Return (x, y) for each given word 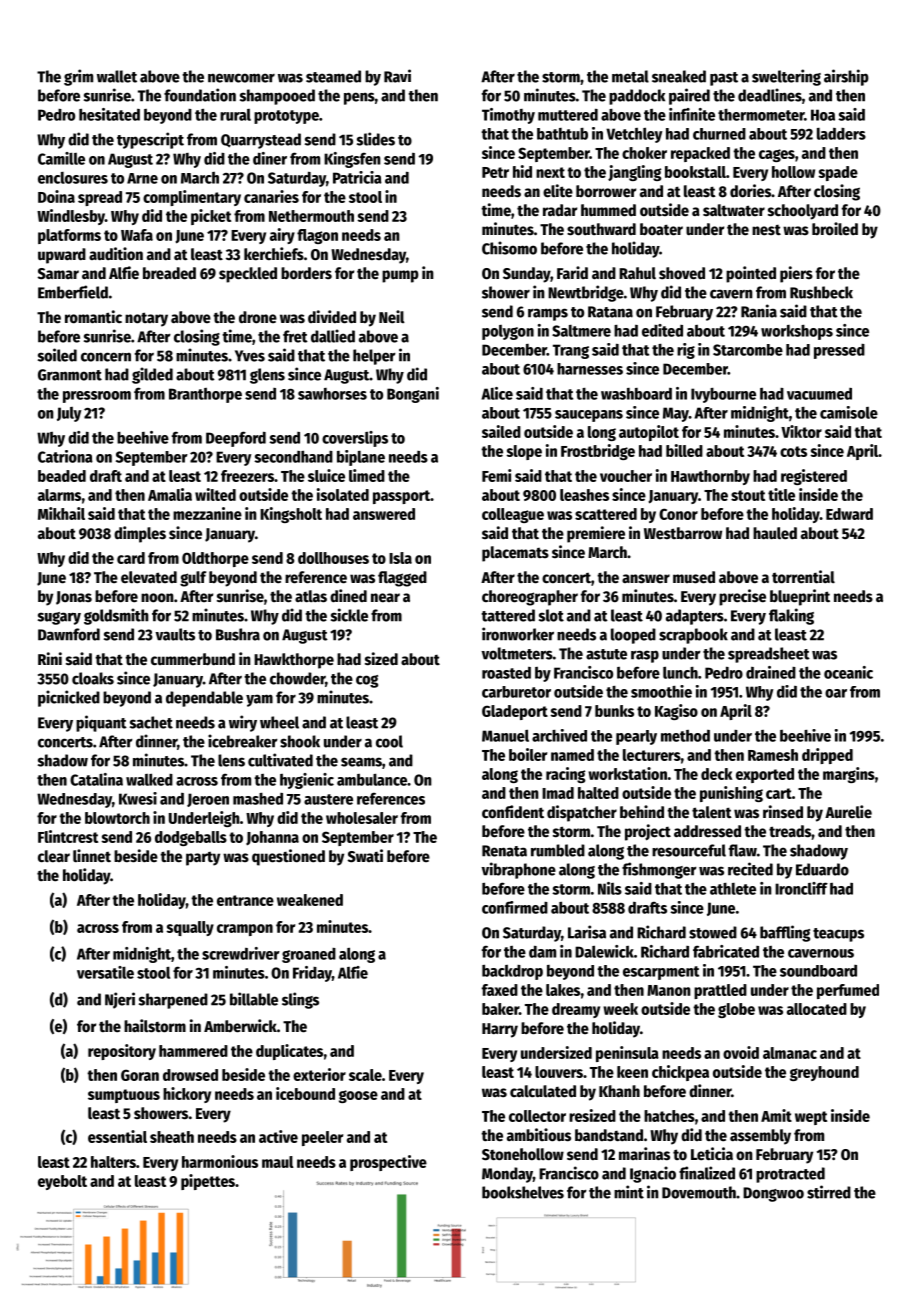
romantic (93, 317)
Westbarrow (683, 533)
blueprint (800, 597)
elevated (149, 577)
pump (400, 276)
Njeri (120, 1000)
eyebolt (62, 1182)
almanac (790, 1053)
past (724, 79)
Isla (400, 558)
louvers (559, 1072)
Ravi (397, 76)
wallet (117, 76)
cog (367, 681)
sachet (151, 722)
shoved (682, 273)
